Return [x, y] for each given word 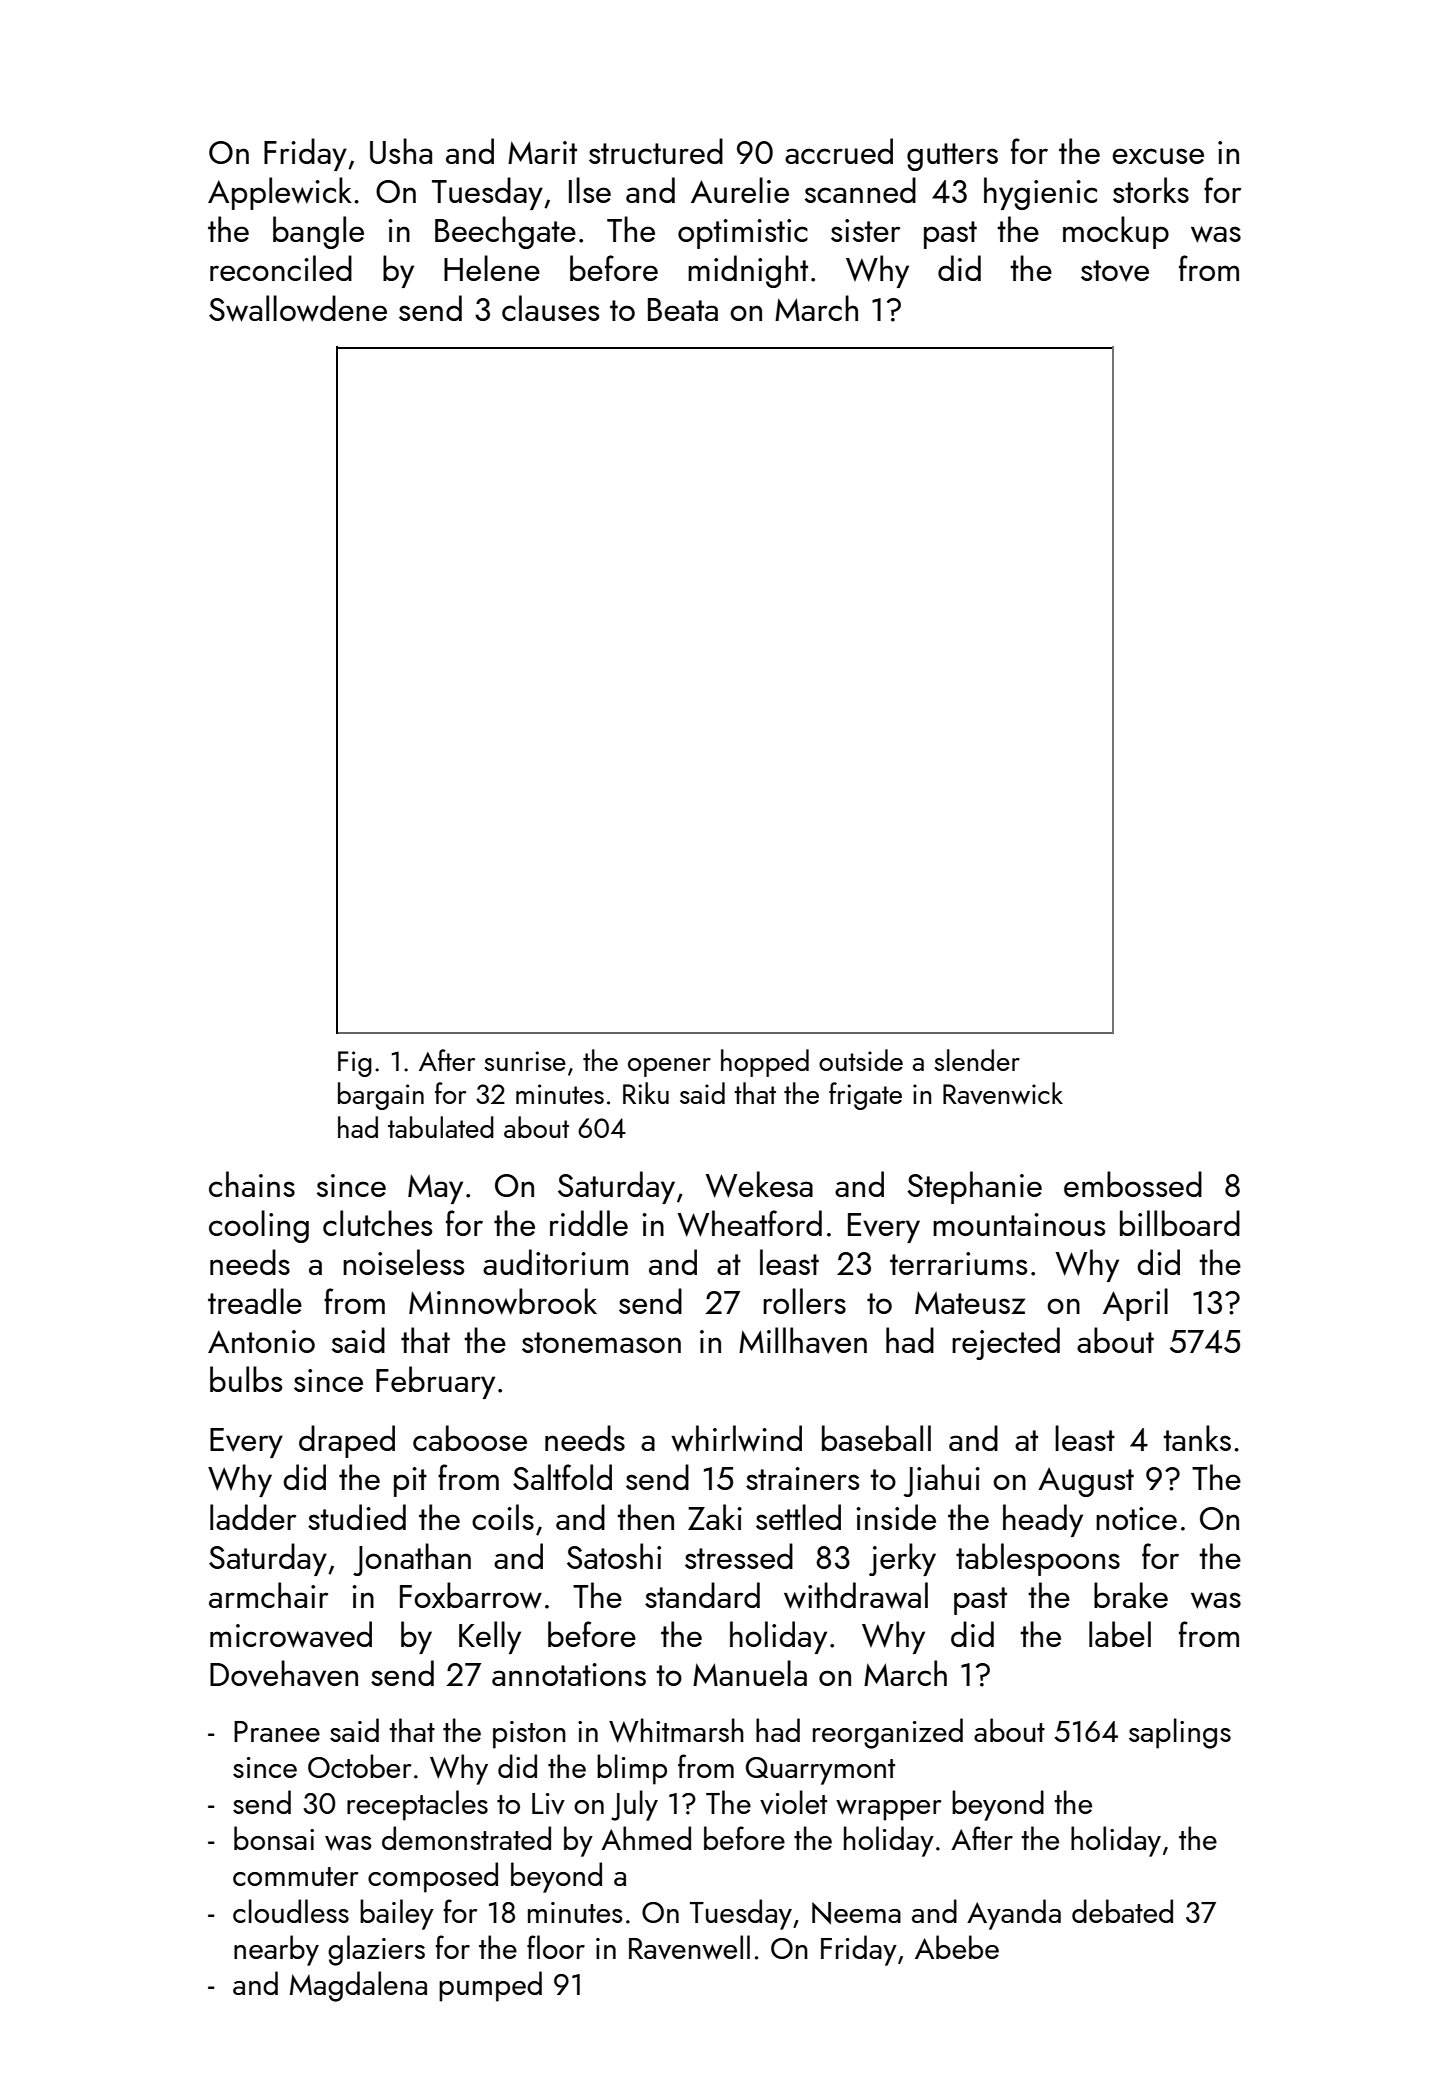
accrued [839, 151]
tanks [1197, 1438]
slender [977, 1060]
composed [433, 1877]
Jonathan [412, 1559]
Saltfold [562, 1477]
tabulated [441, 1127]
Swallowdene [298, 308]
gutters [952, 157]
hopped [765, 1063]
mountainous [1019, 1224]
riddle [589, 1223]
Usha [401, 151]
